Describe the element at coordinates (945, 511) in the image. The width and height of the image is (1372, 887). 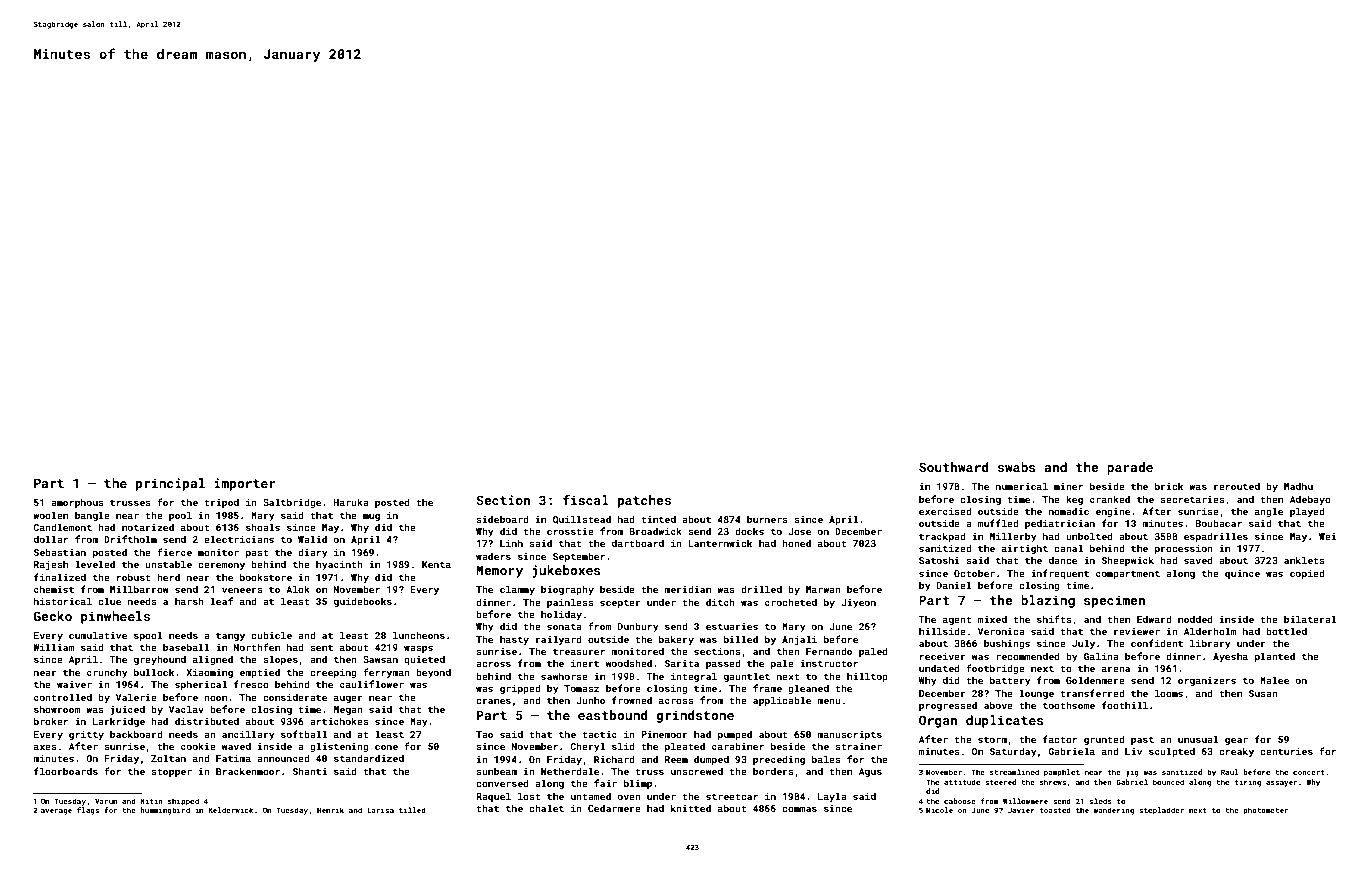
I see `exercised` at that location.
